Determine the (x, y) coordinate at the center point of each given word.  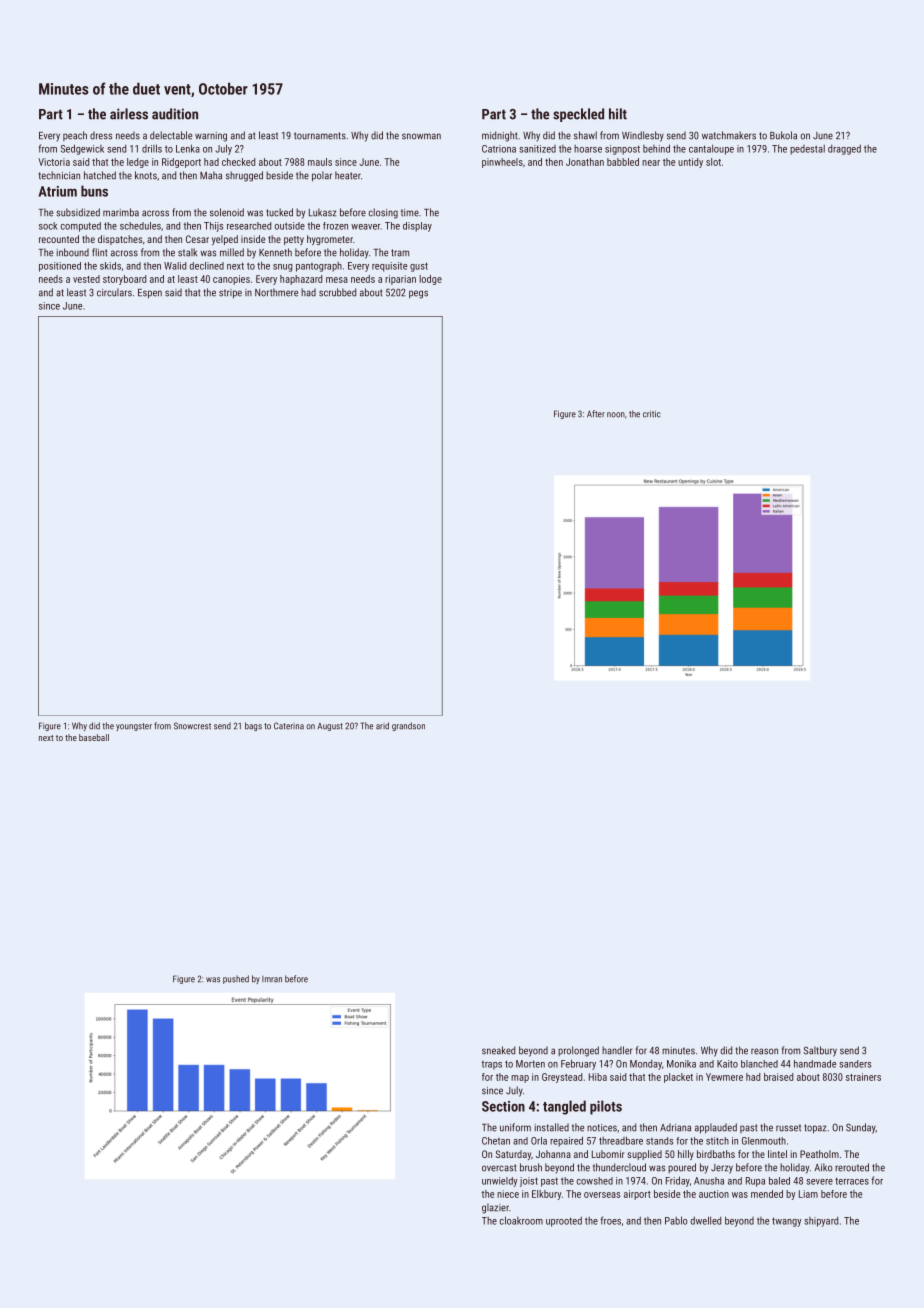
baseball (94, 737)
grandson (408, 726)
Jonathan (585, 162)
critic (652, 414)
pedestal (807, 150)
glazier (495, 1208)
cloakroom (521, 1220)
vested (86, 279)
